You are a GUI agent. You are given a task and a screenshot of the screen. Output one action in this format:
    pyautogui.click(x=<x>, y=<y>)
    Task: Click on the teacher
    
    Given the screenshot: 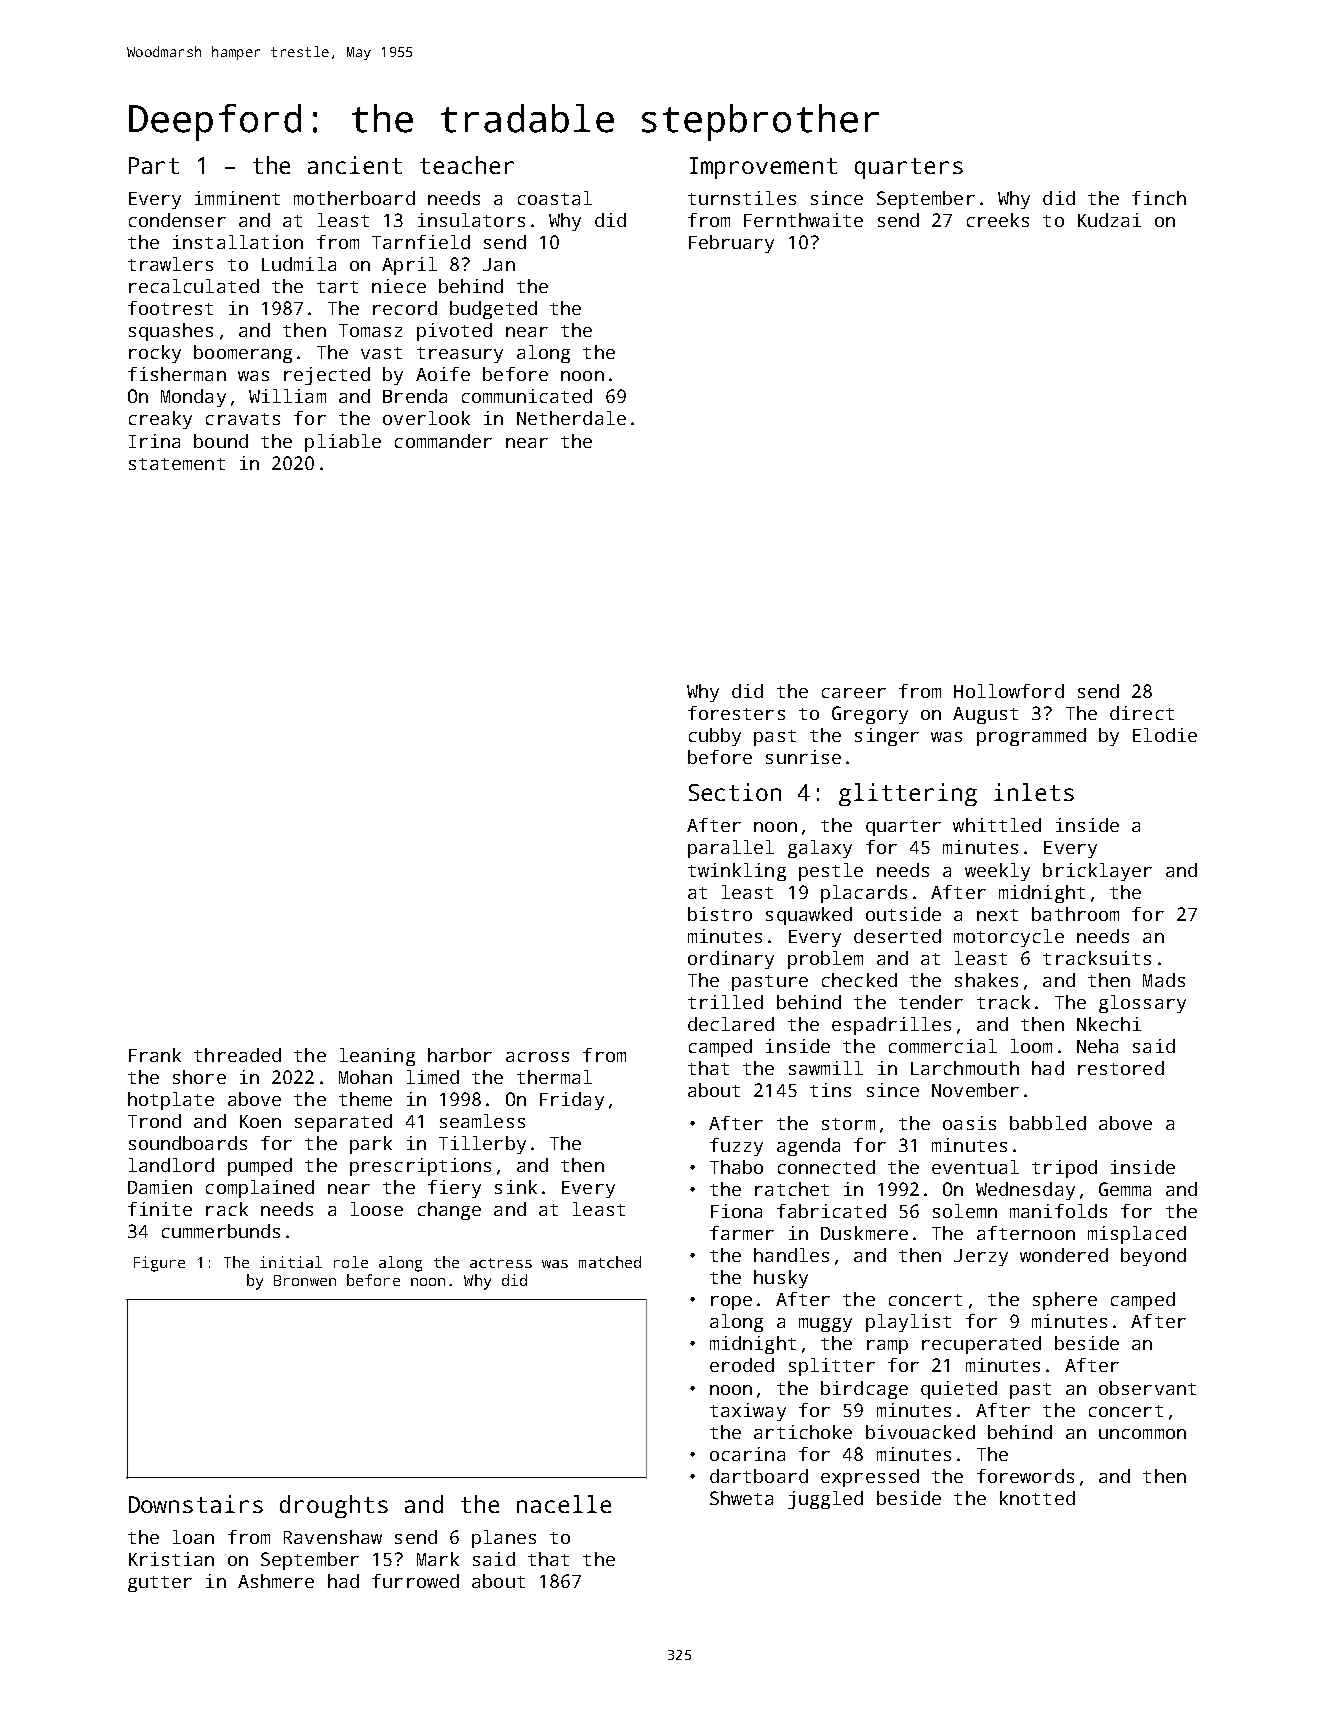 What is the action you would take?
    pyautogui.click(x=467, y=165)
